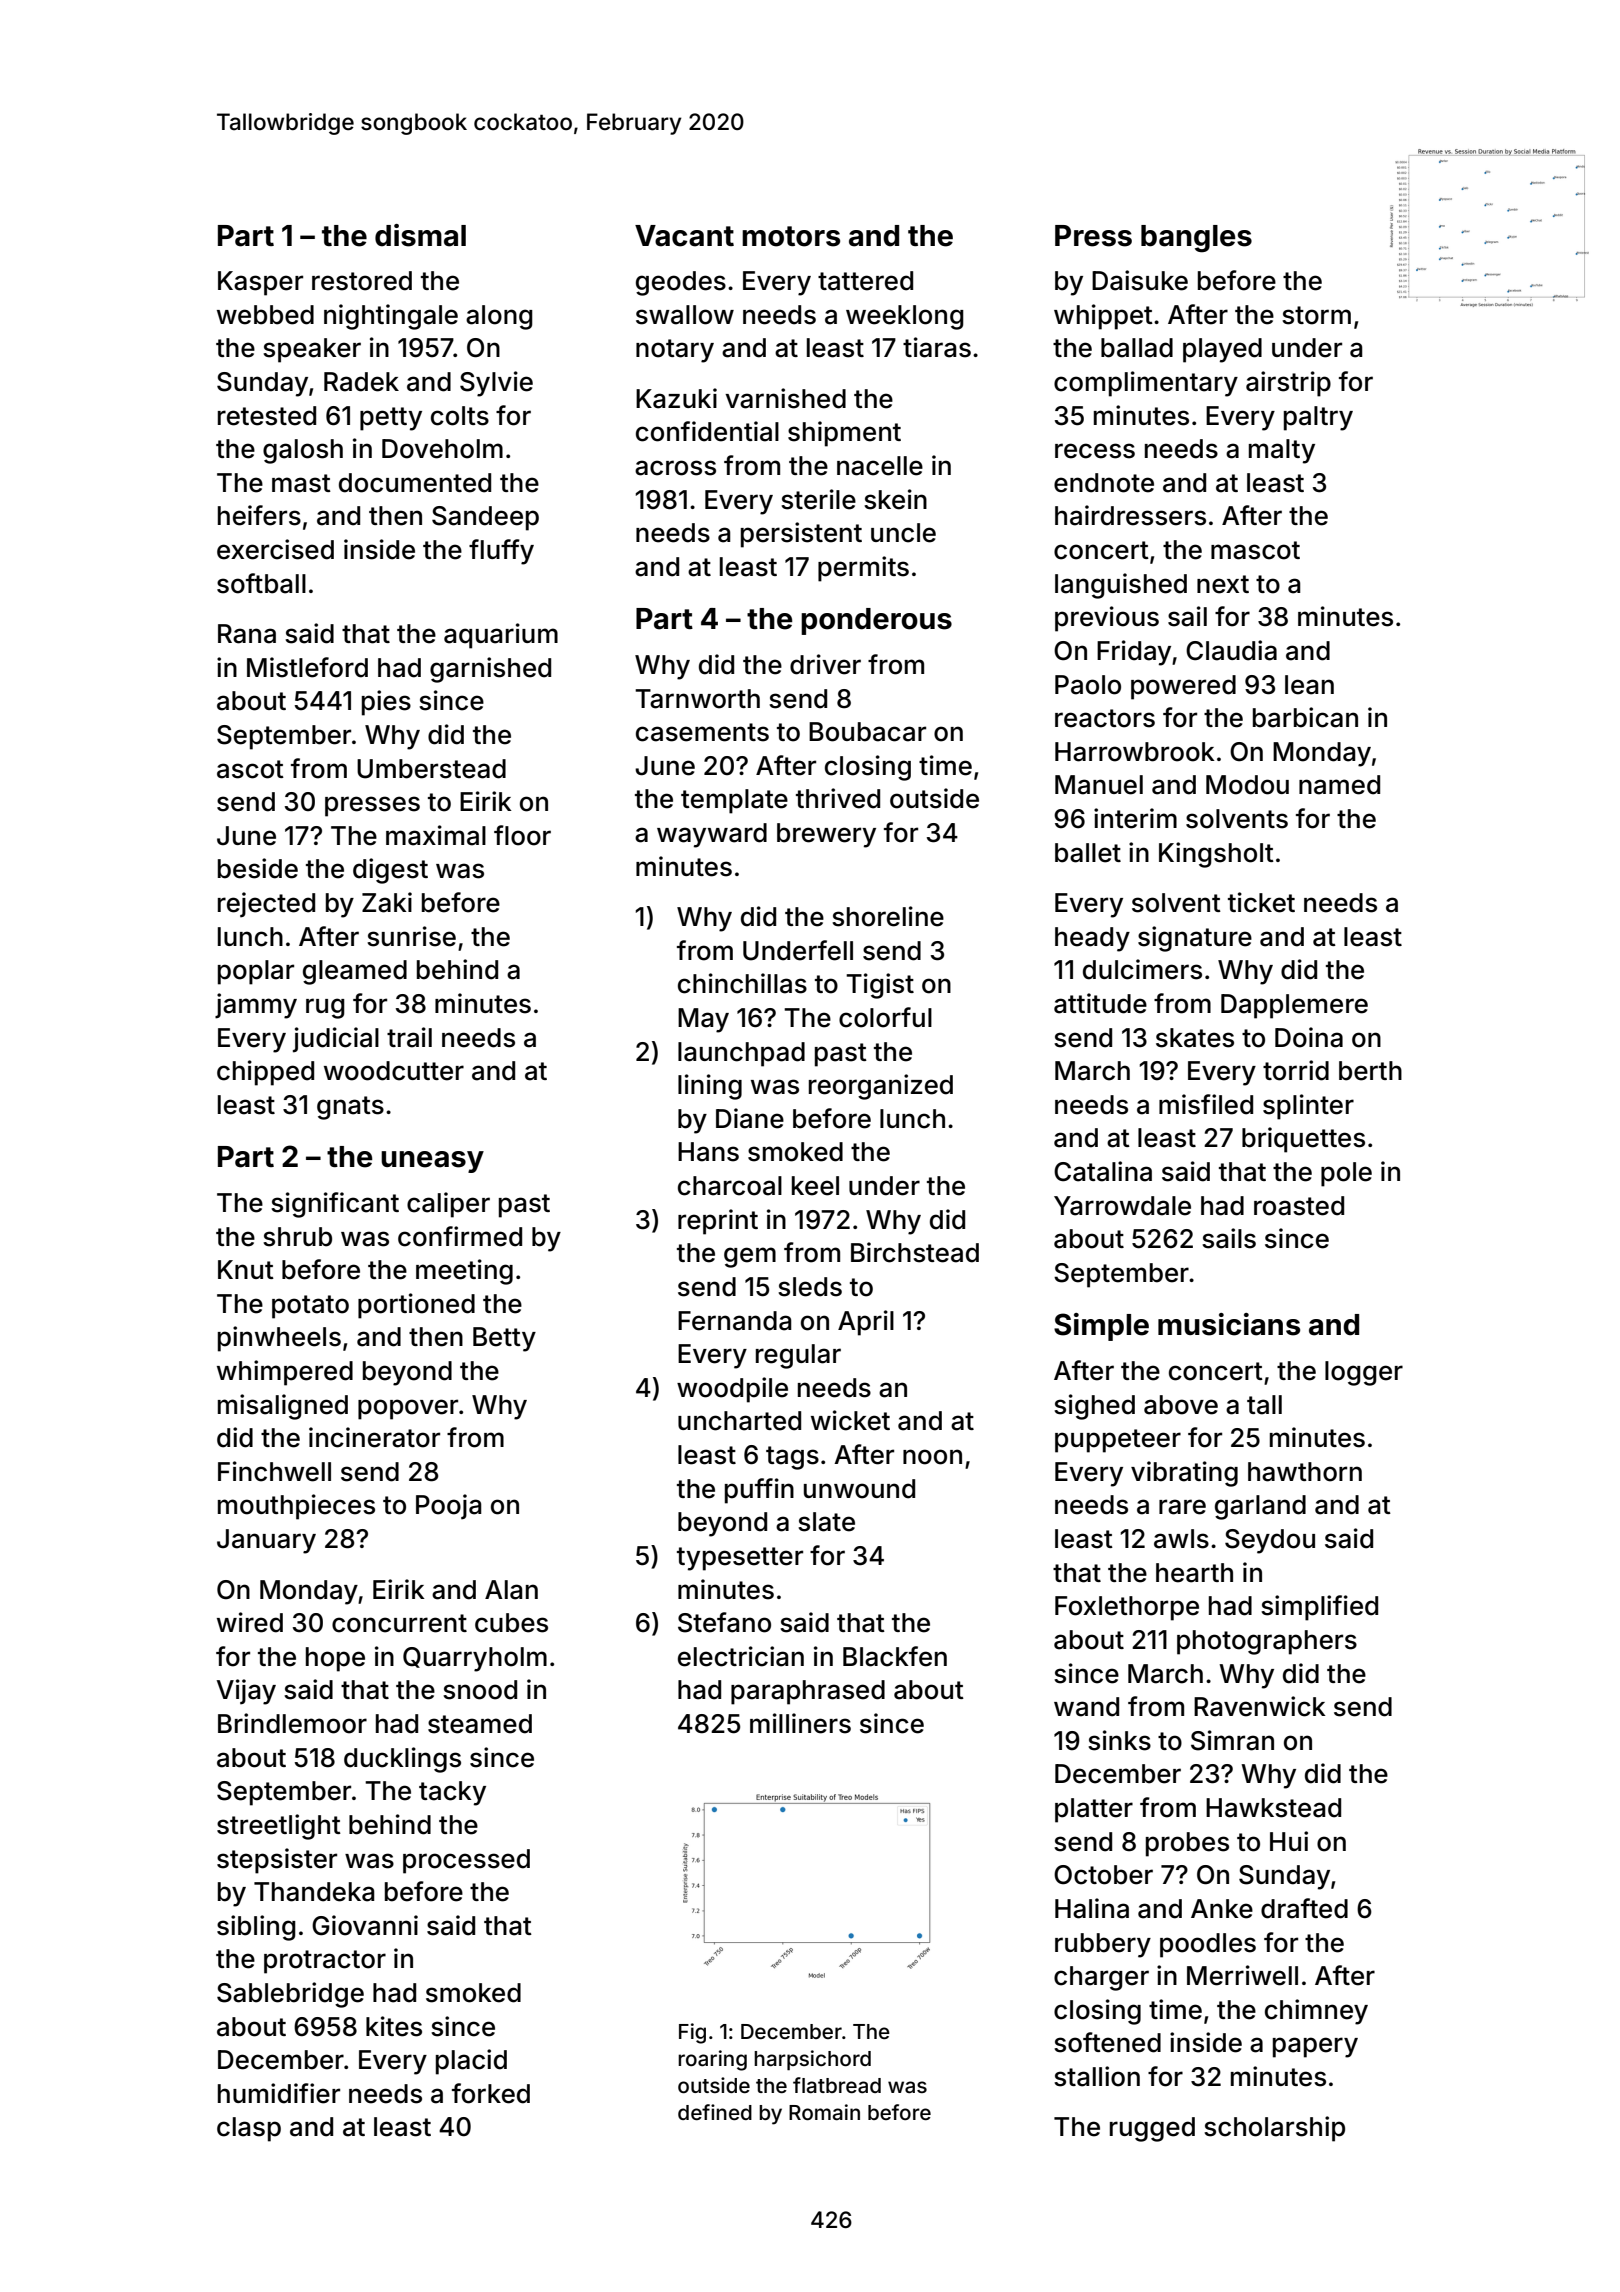 Image resolution: width=1620 pixels, height=2292 pixels. What do you see at coordinates (491, 2093) in the document?
I see `forked` at bounding box center [491, 2093].
